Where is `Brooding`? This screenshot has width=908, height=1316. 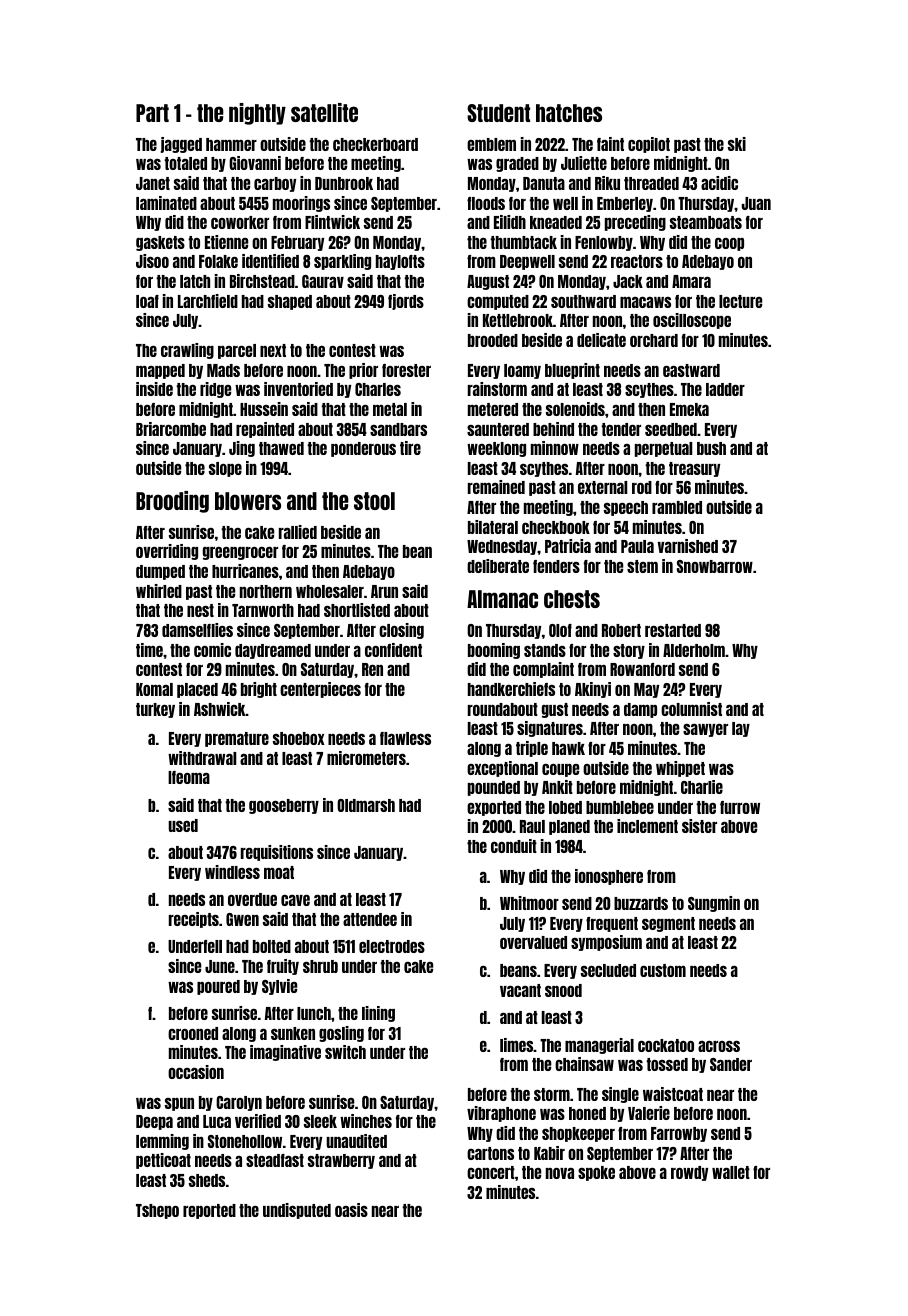
Brooding is located at coordinates (172, 502).
